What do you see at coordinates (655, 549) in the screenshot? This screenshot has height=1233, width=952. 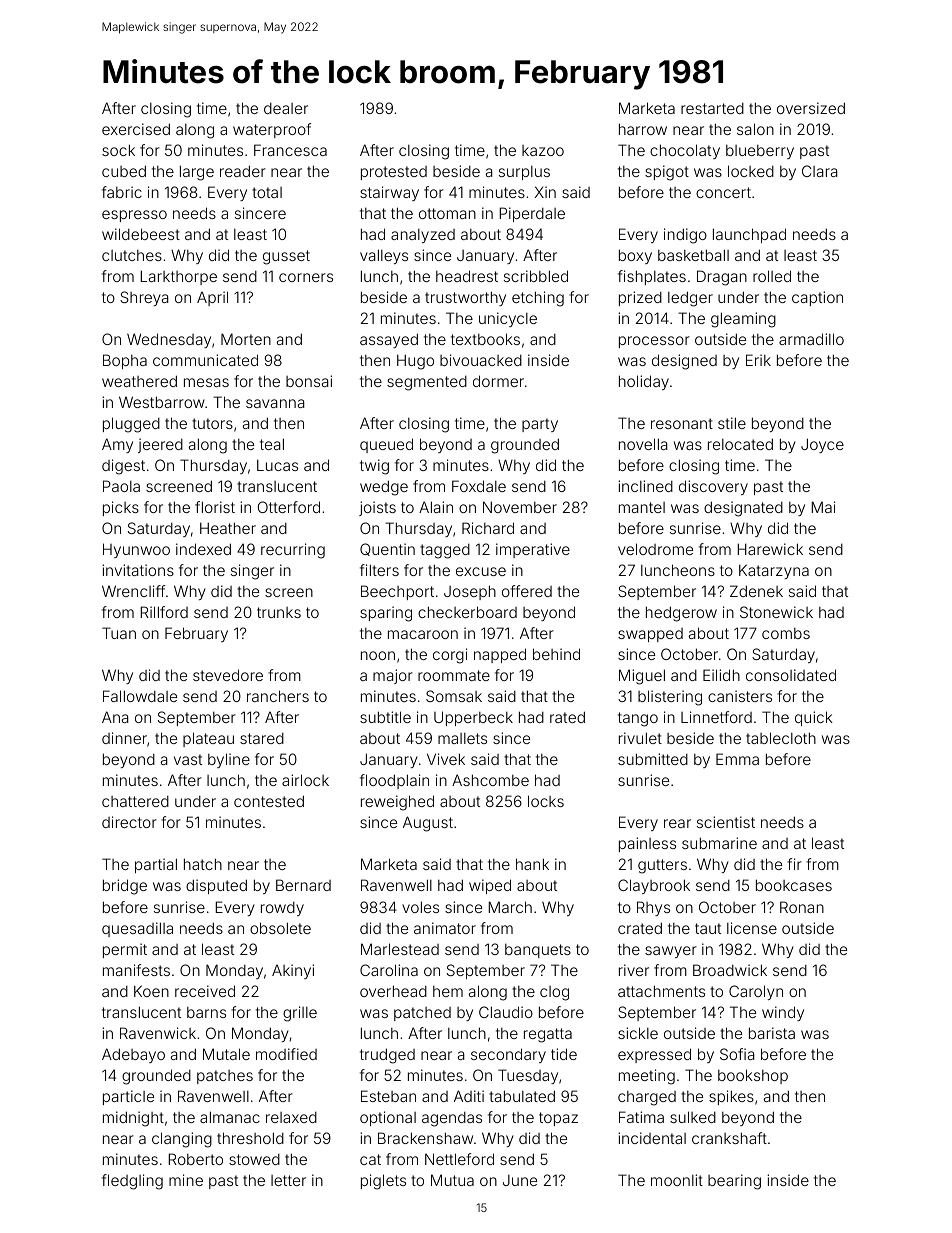 I see `velodrome` at bounding box center [655, 549].
